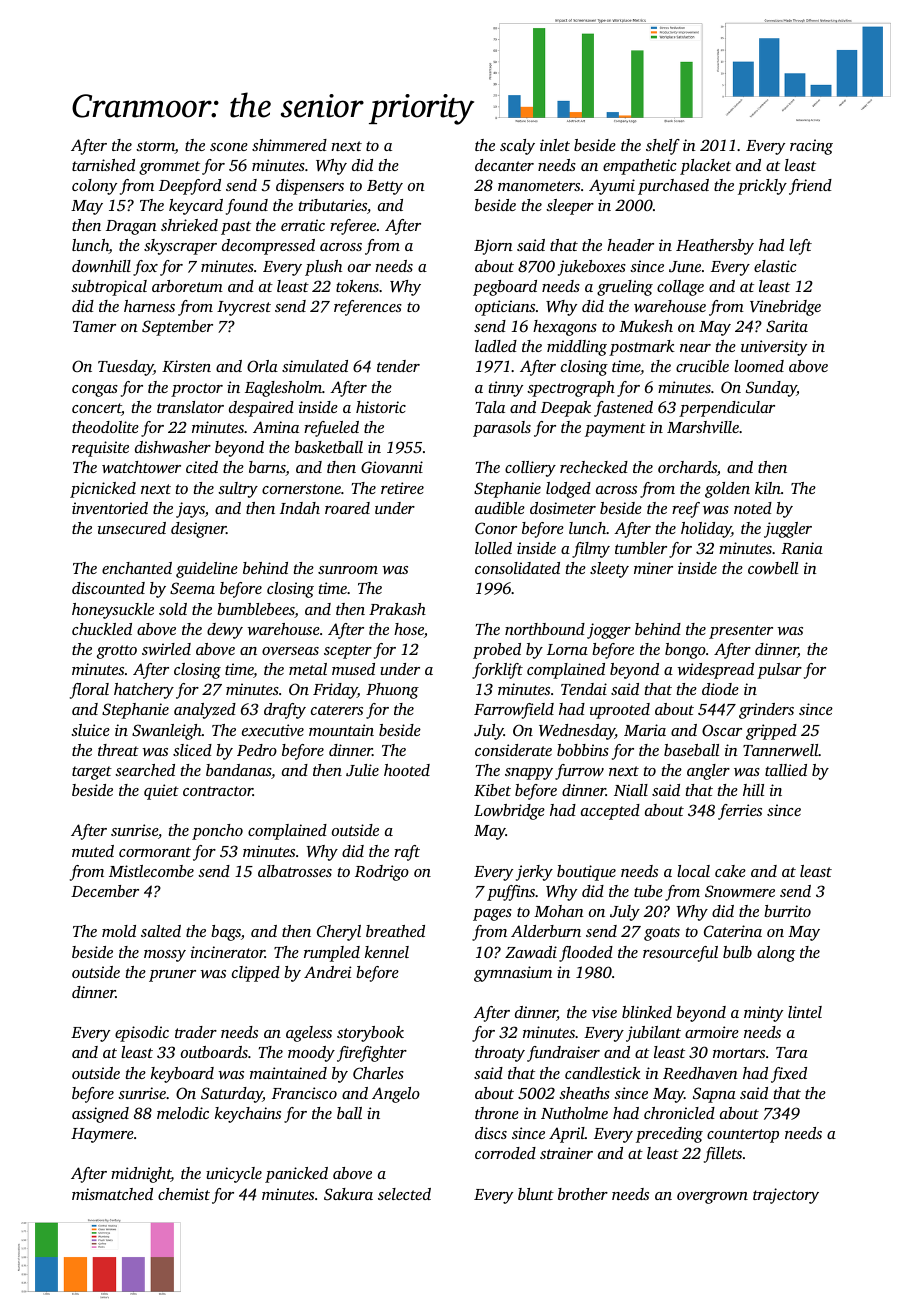  I want to click on poncho, so click(217, 832).
